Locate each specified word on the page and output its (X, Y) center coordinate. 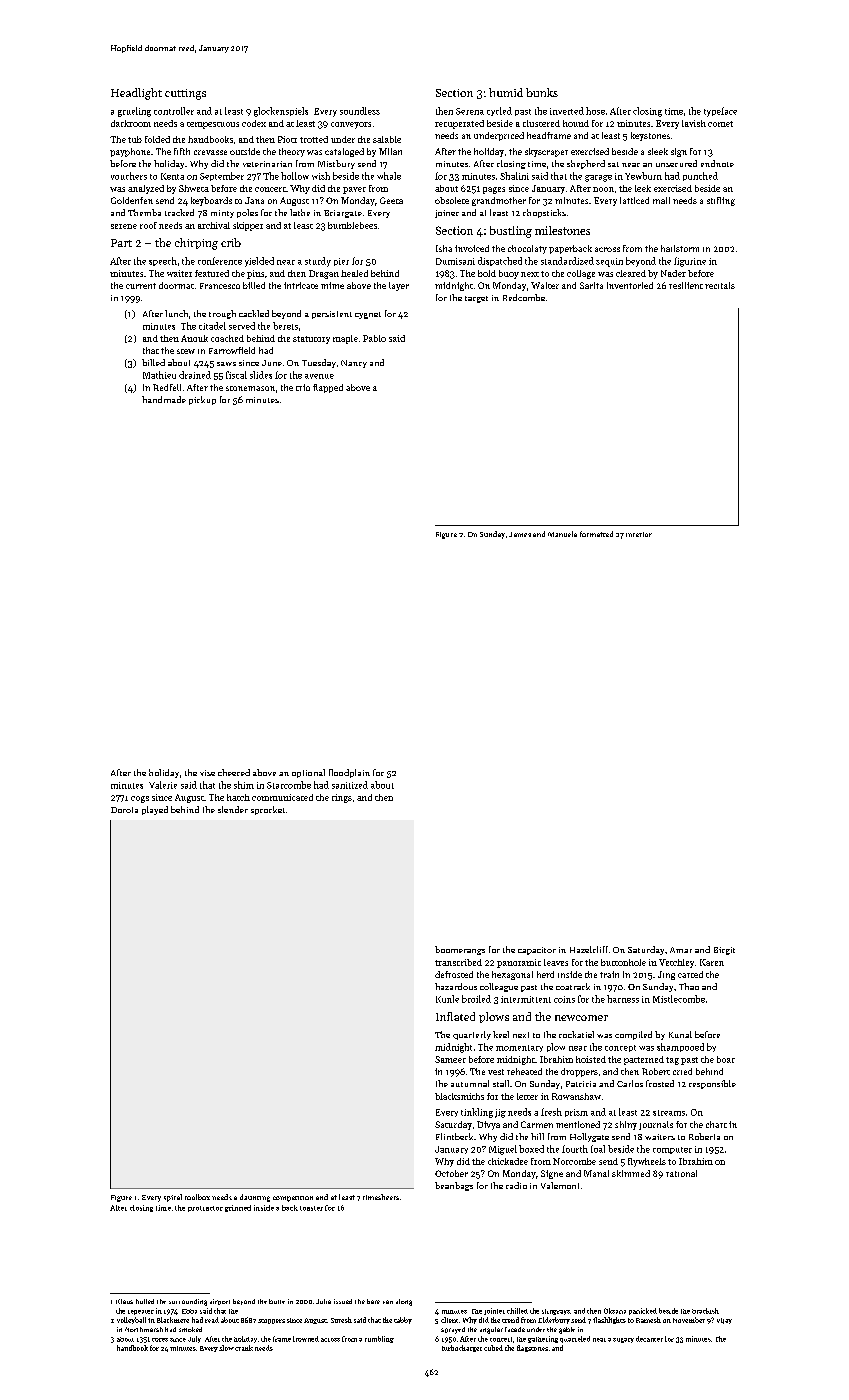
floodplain (349, 773)
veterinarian (267, 164)
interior (639, 534)
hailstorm (680, 248)
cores (160, 1340)
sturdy (318, 262)
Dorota (124, 810)
